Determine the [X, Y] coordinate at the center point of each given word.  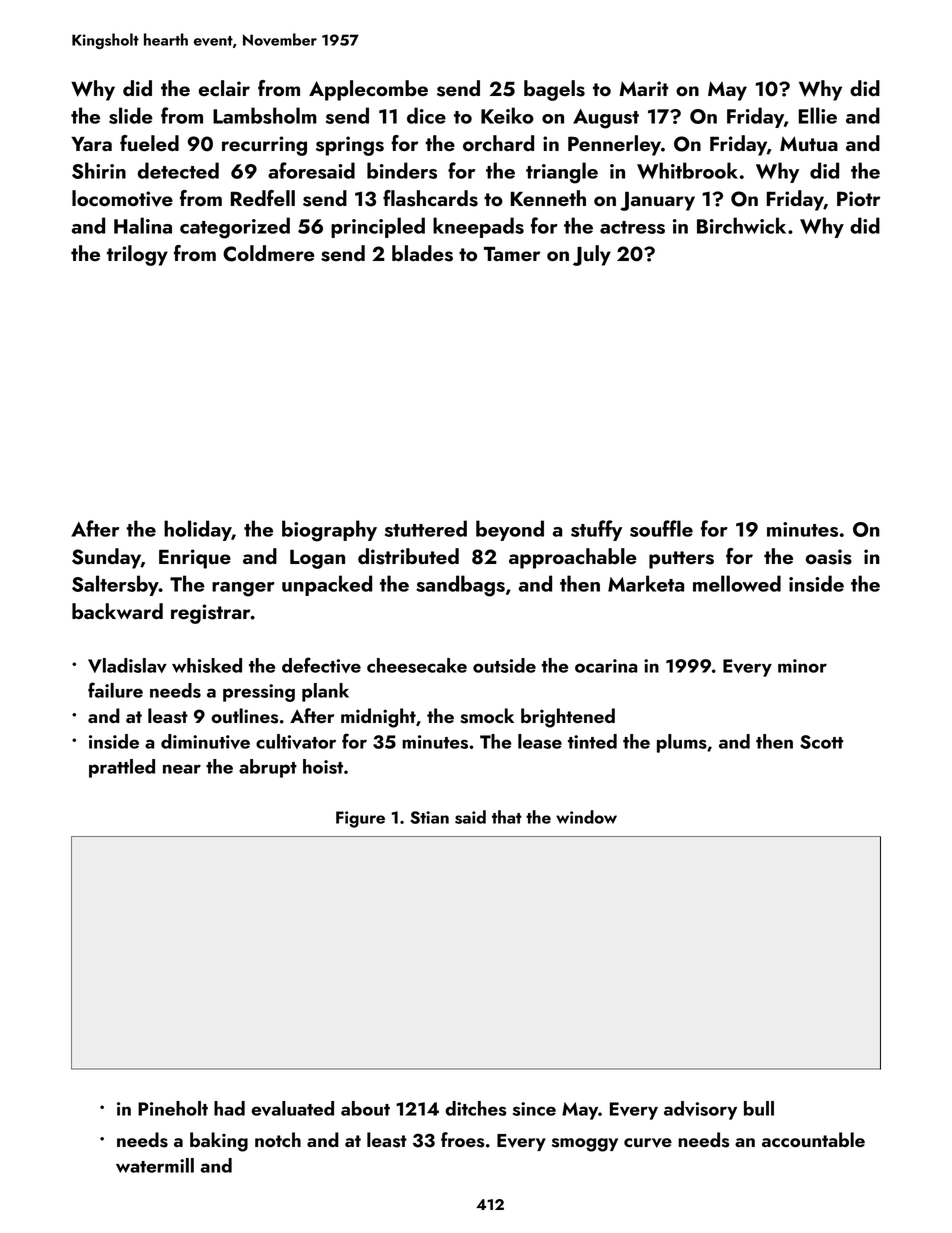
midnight [378, 718]
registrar [211, 614]
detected [178, 170]
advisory [700, 1110]
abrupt [268, 768]
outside [504, 665]
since [534, 1109]
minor [802, 666]
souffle [661, 528]
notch [278, 1139]
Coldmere [269, 253]
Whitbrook [687, 170]
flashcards [430, 198]
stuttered [426, 528]
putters [681, 560]
